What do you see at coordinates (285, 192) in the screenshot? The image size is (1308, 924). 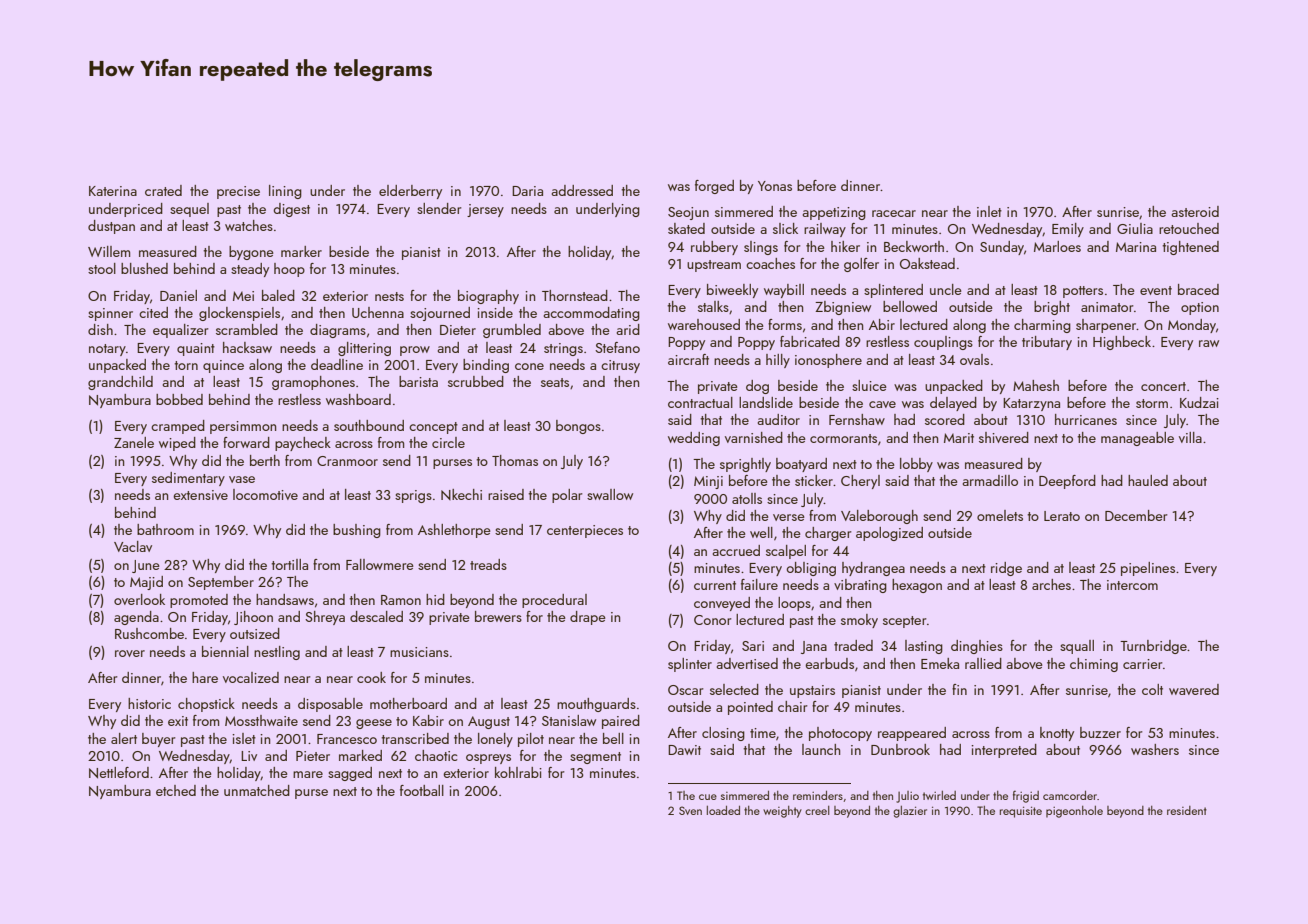 I see `lining` at bounding box center [285, 192].
